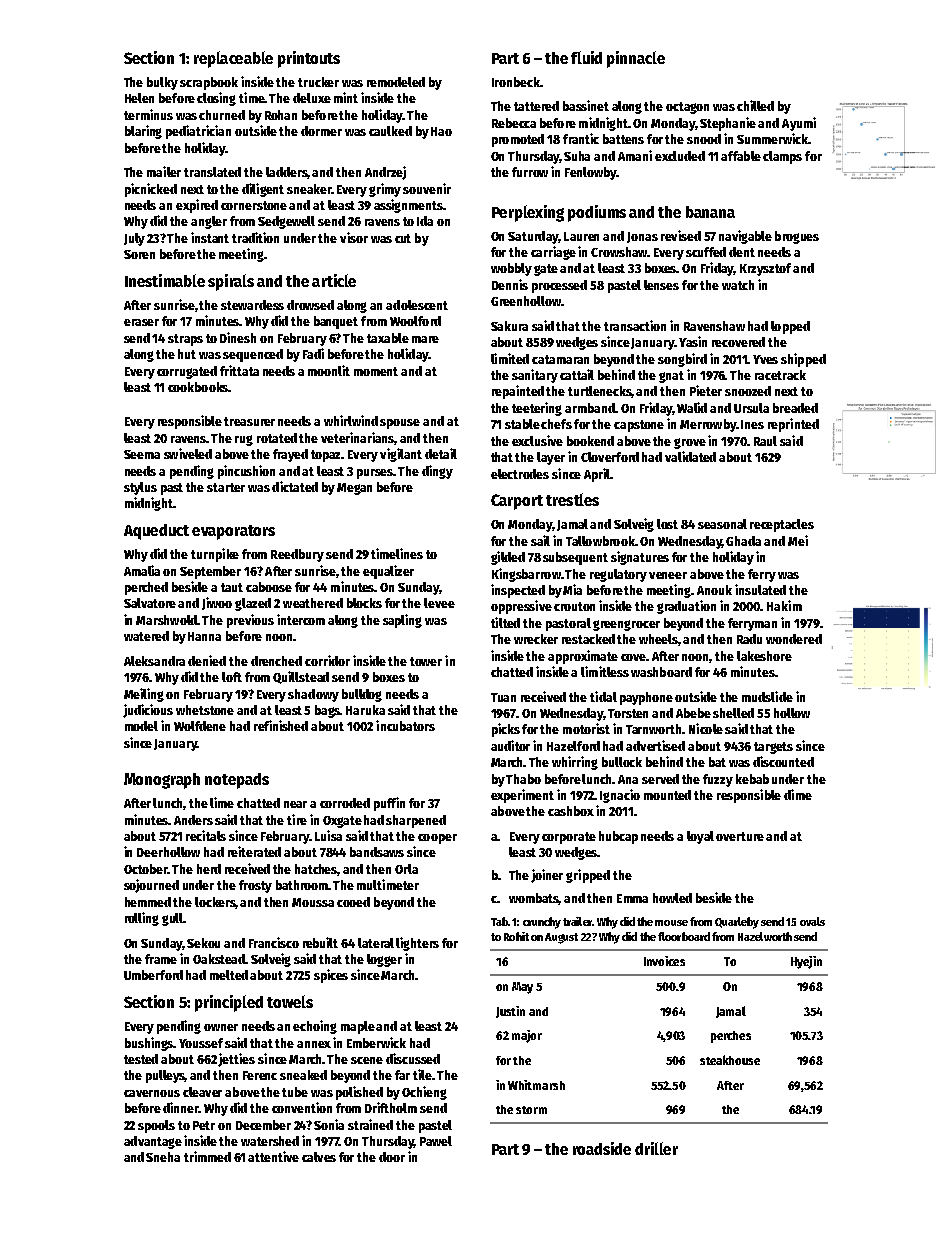 The image size is (952, 1233). What do you see at coordinates (508, 558) in the image?
I see `gilded` at bounding box center [508, 558].
